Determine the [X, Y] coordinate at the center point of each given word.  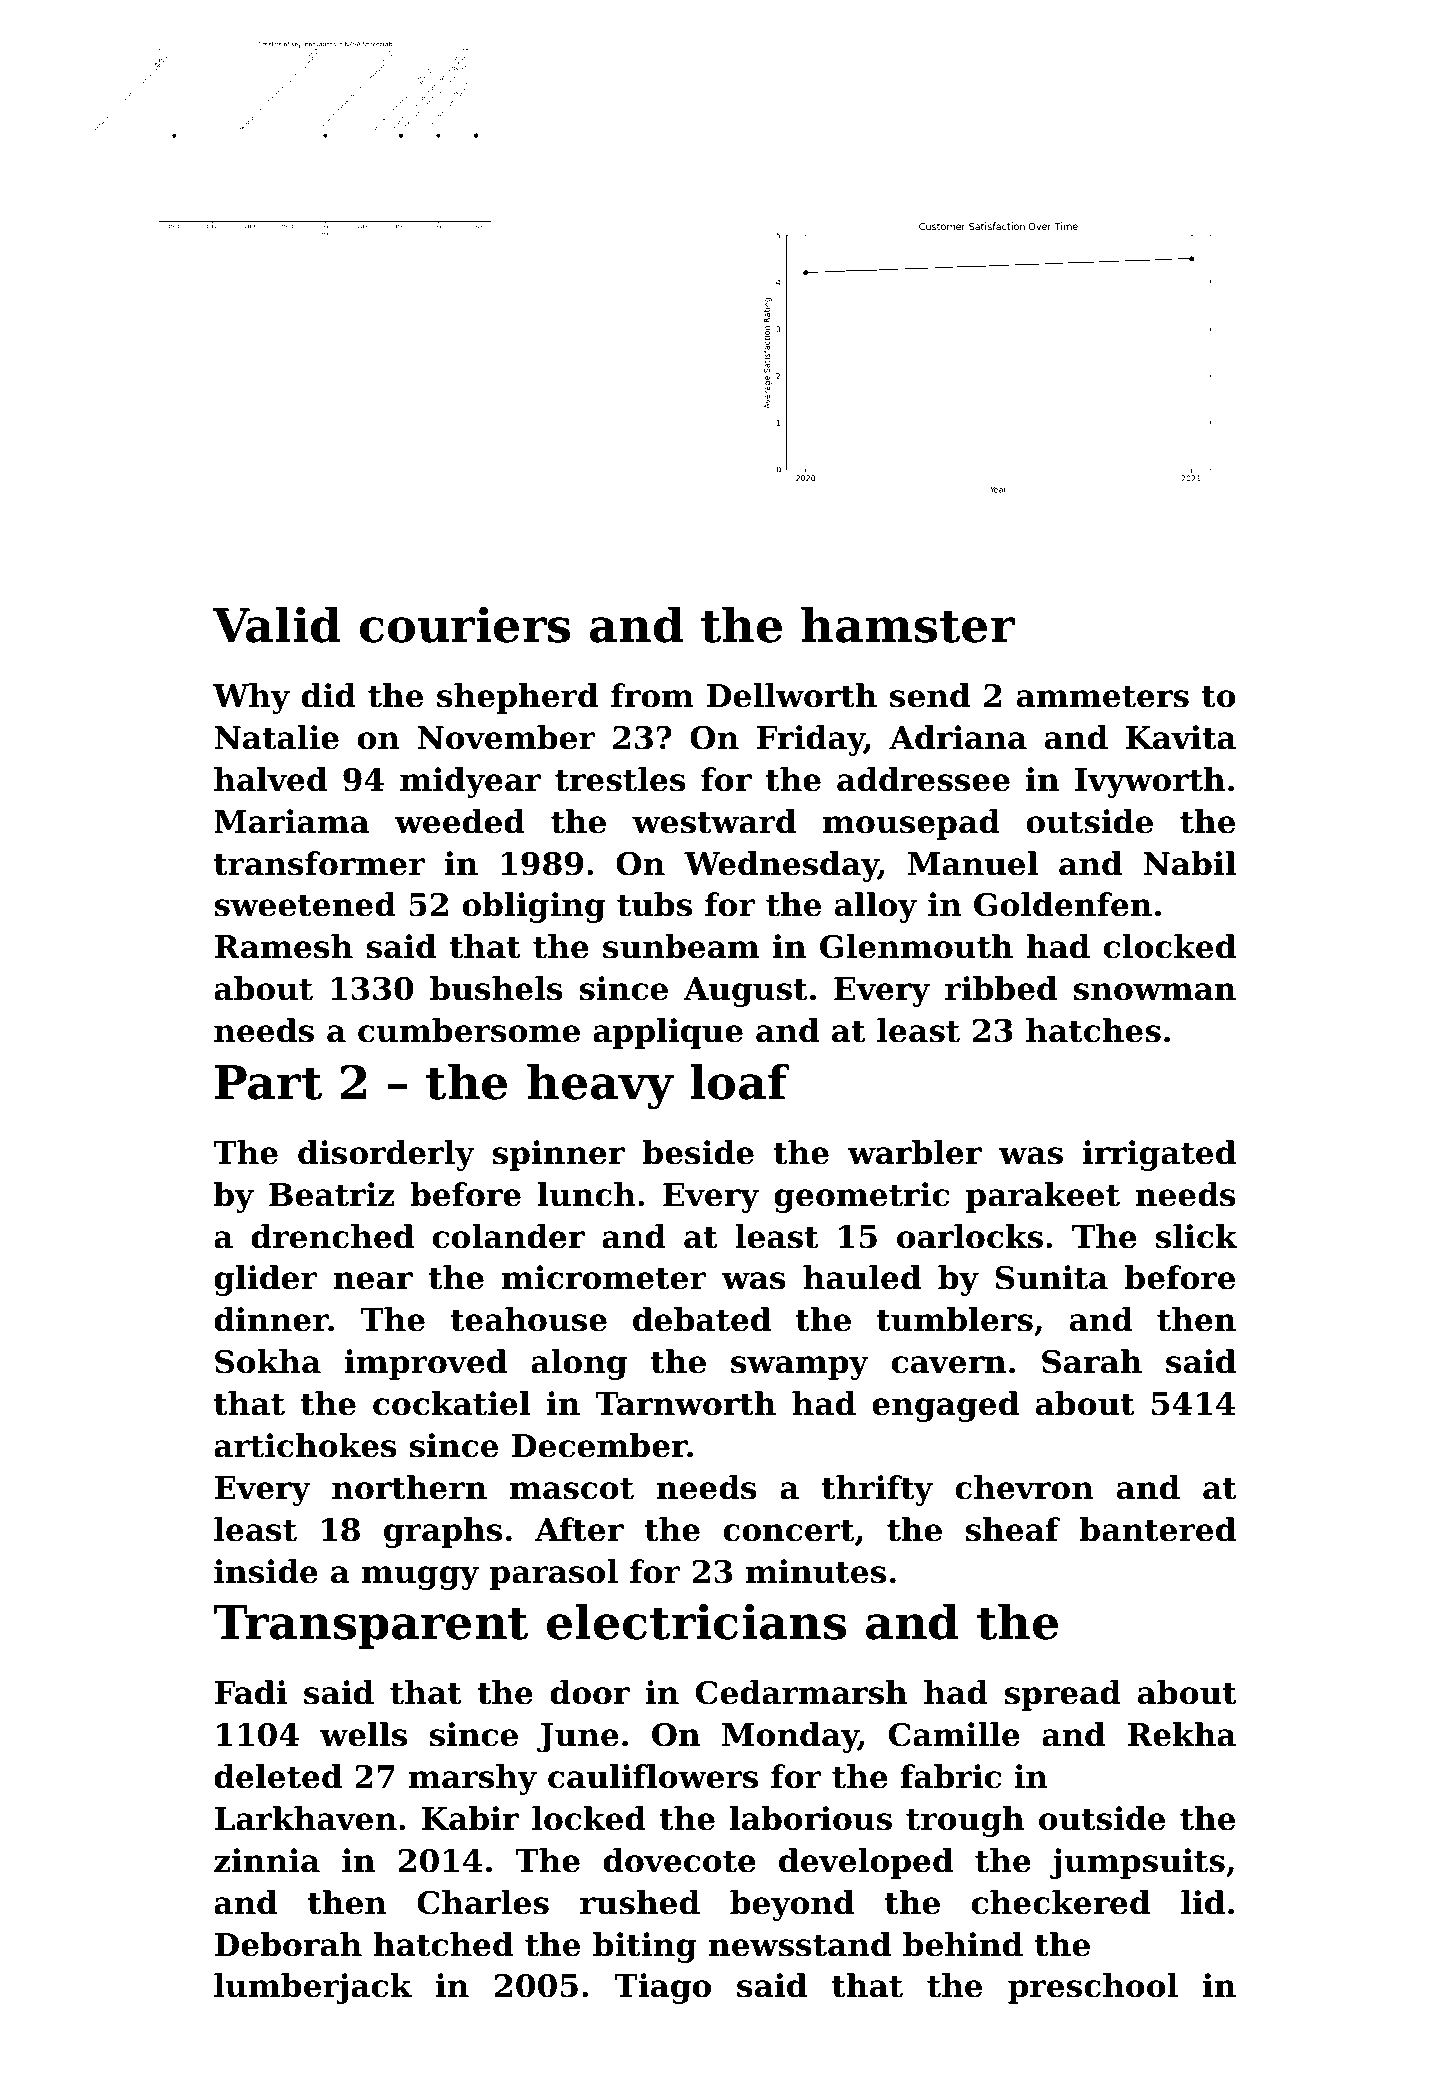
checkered [1061, 1902]
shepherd [517, 698]
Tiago [663, 1988]
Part [268, 1082]
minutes [816, 1571]
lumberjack [313, 1988]
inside [266, 1571]
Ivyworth [1150, 782]
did [329, 695]
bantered [1158, 1529]
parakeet [1043, 1197]
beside [698, 1152]
